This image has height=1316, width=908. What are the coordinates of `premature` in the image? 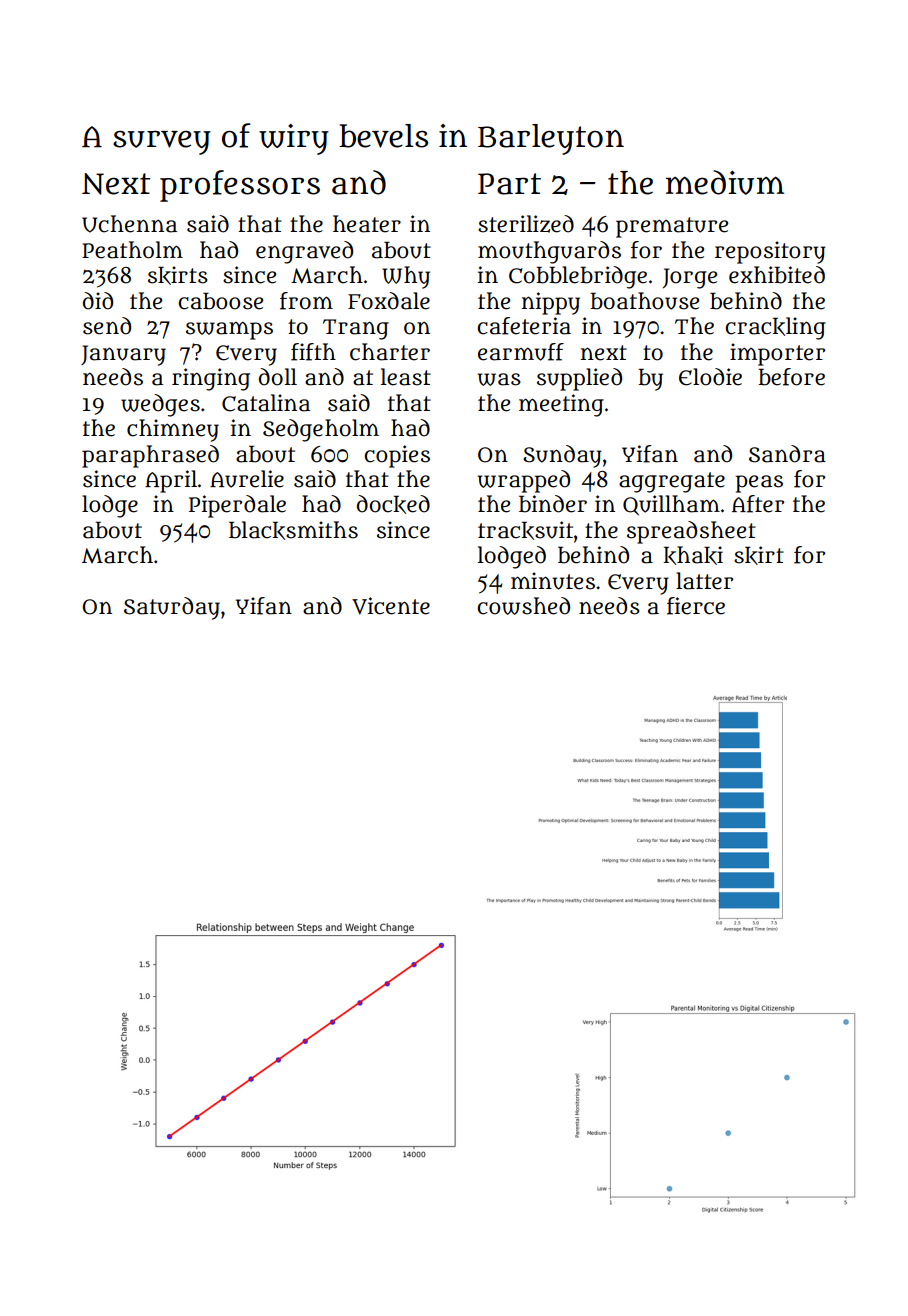 It's located at (672, 227).
